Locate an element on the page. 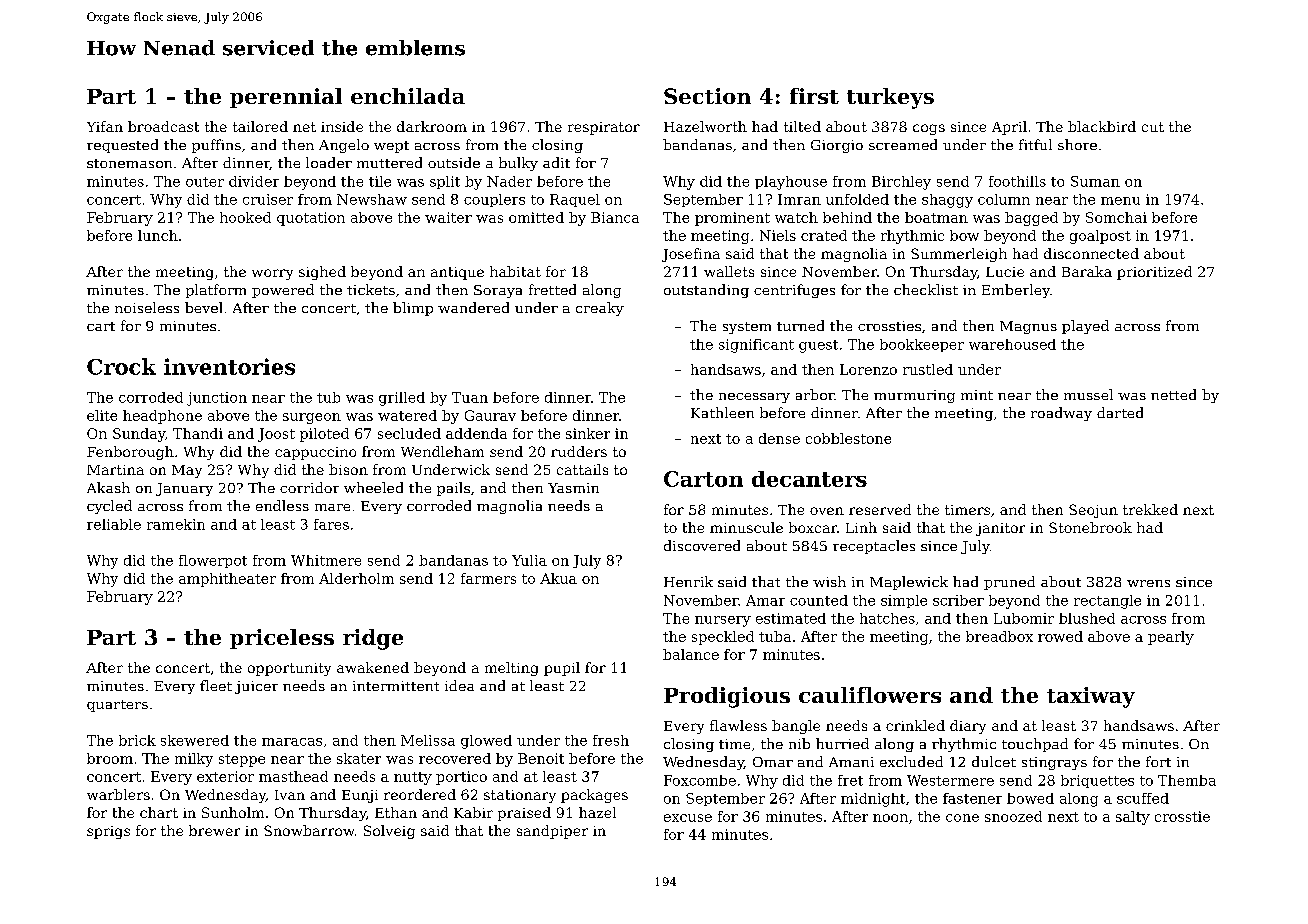  enchilada is located at coordinates (408, 96).
